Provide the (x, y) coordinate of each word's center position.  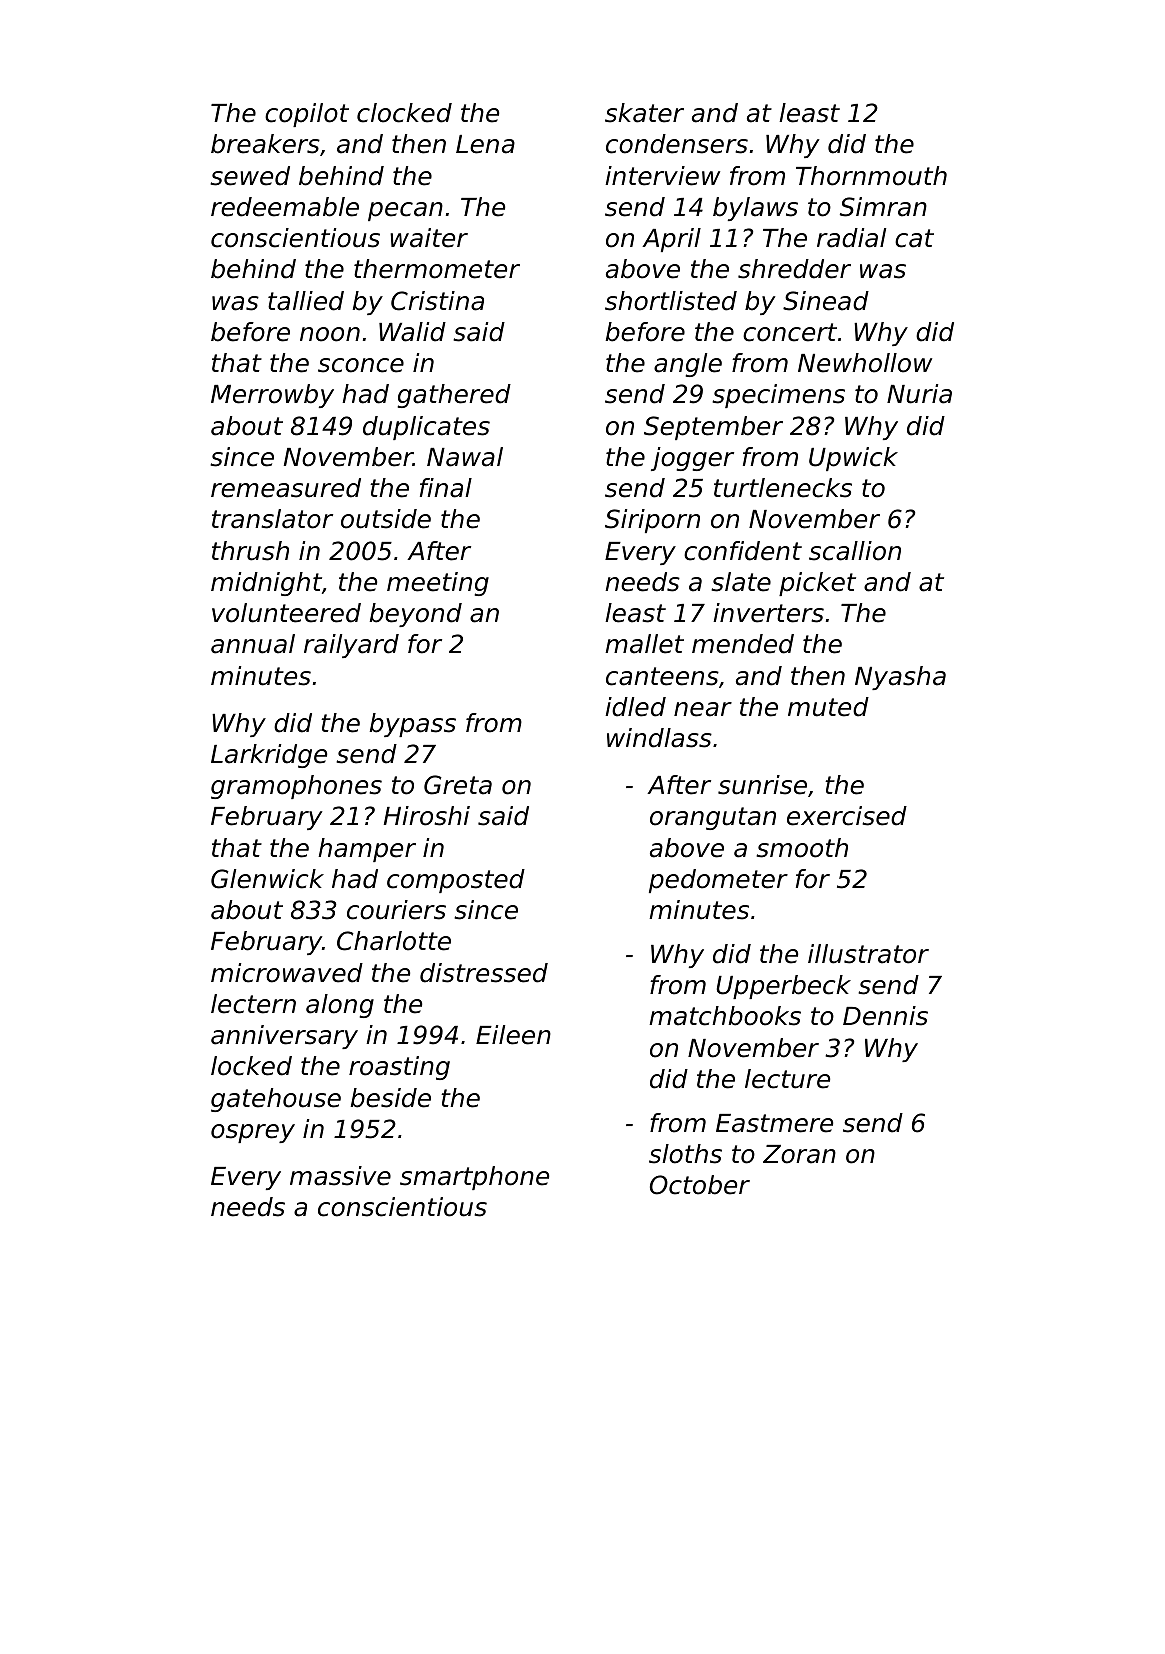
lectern (253, 1004)
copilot (307, 115)
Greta (458, 785)
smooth (802, 848)
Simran (883, 207)
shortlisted (671, 301)
